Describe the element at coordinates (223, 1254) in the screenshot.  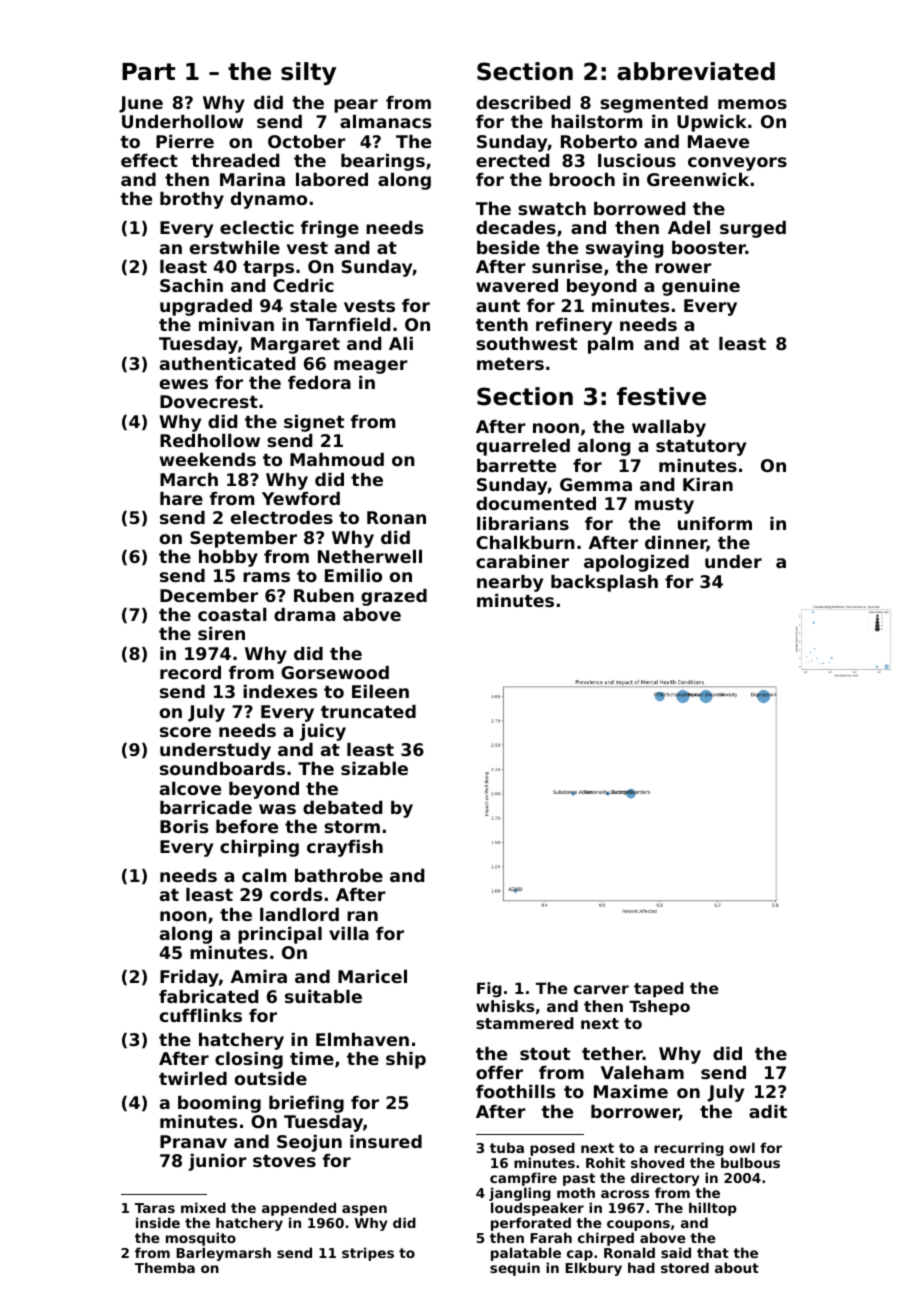
I see `Barleymarsh` at that location.
